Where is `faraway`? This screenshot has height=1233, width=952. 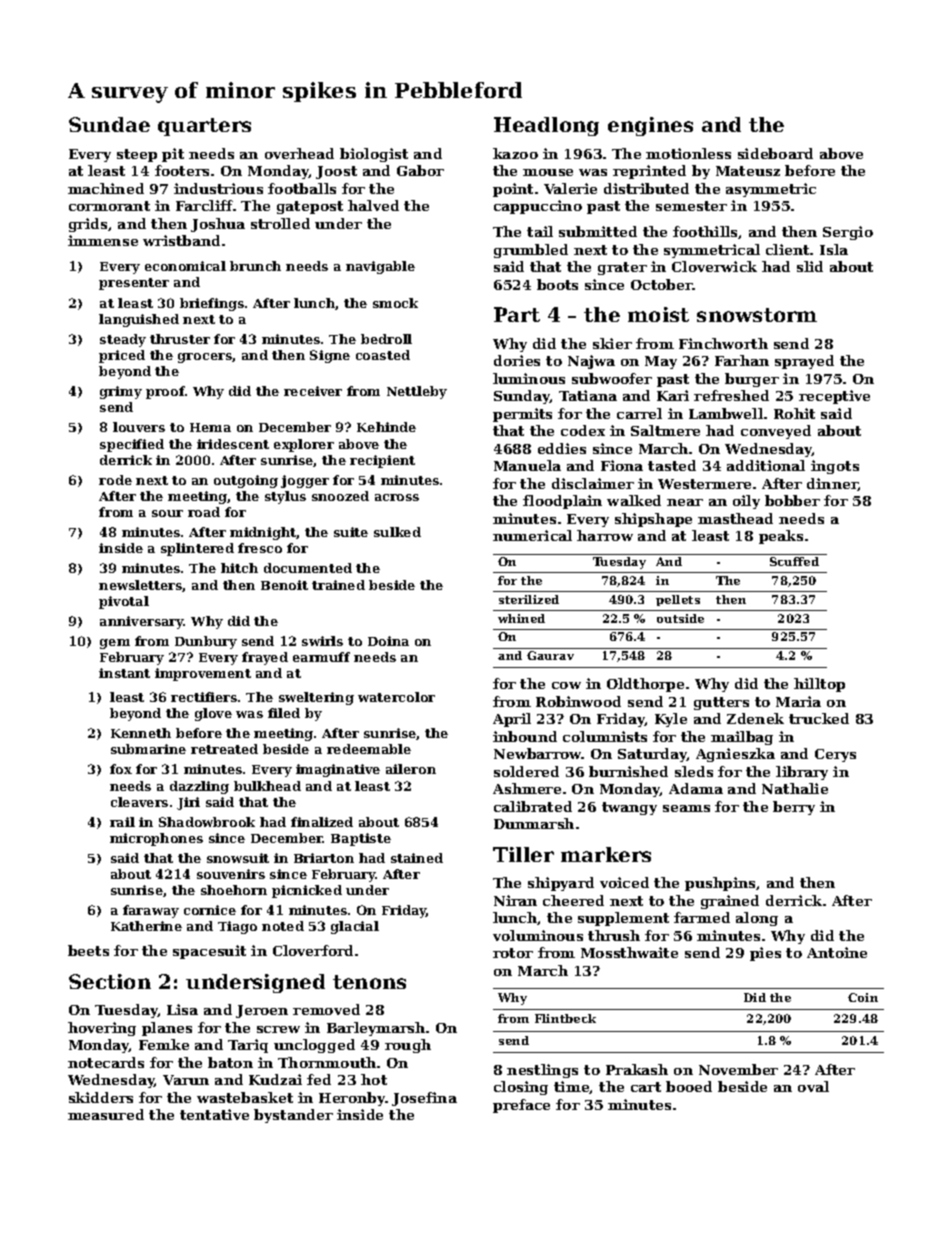 faraway is located at coordinates (151, 911).
